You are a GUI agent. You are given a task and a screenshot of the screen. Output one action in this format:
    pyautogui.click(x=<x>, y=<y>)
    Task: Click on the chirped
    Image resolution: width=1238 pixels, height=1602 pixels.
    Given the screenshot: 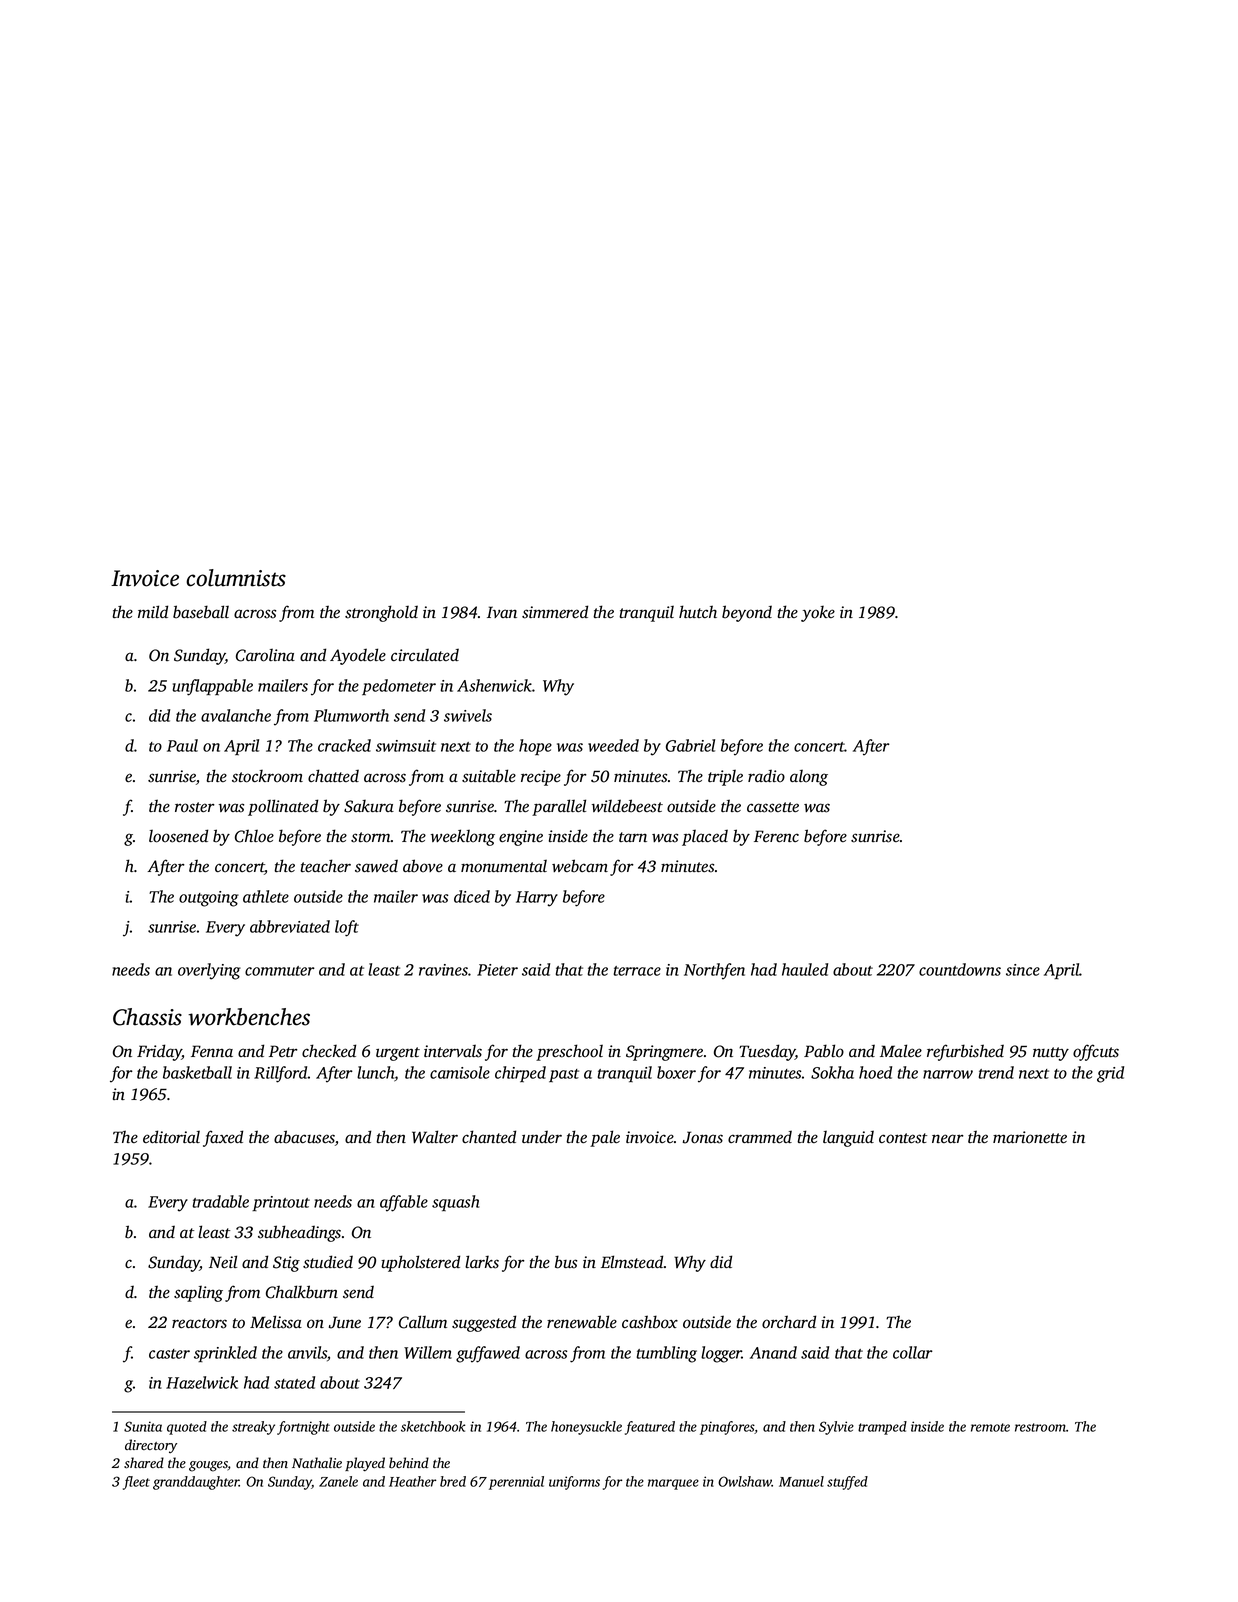 What is the action you would take?
    pyautogui.click(x=520, y=1074)
